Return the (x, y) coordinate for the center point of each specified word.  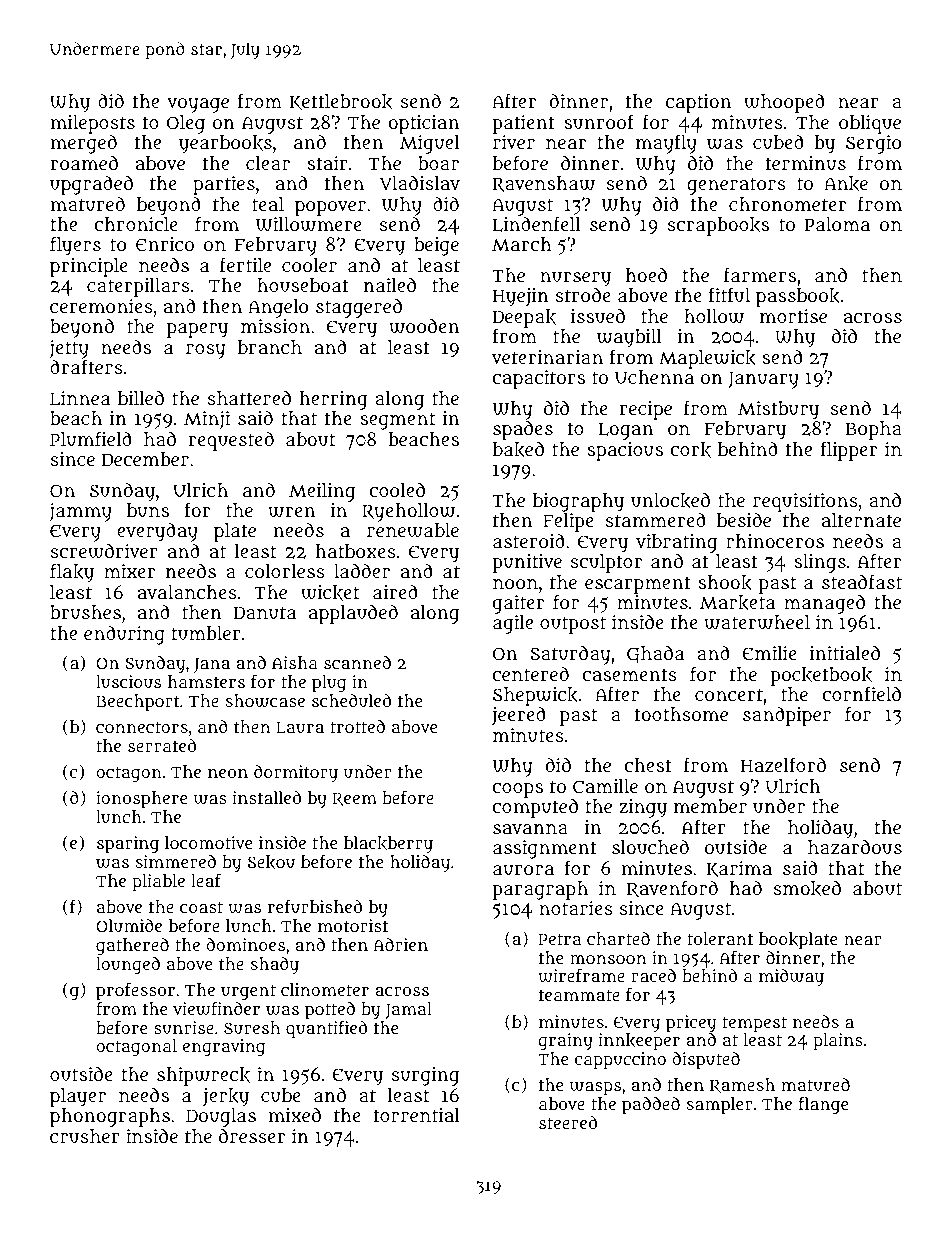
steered (568, 1122)
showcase (265, 701)
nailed (390, 284)
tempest (755, 1024)
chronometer (787, 204)
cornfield (861, 693)
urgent (248, 992)
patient (523, 124)
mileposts (93, 124)
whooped (784, 103)
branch (270, 347)
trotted (357, 726)
